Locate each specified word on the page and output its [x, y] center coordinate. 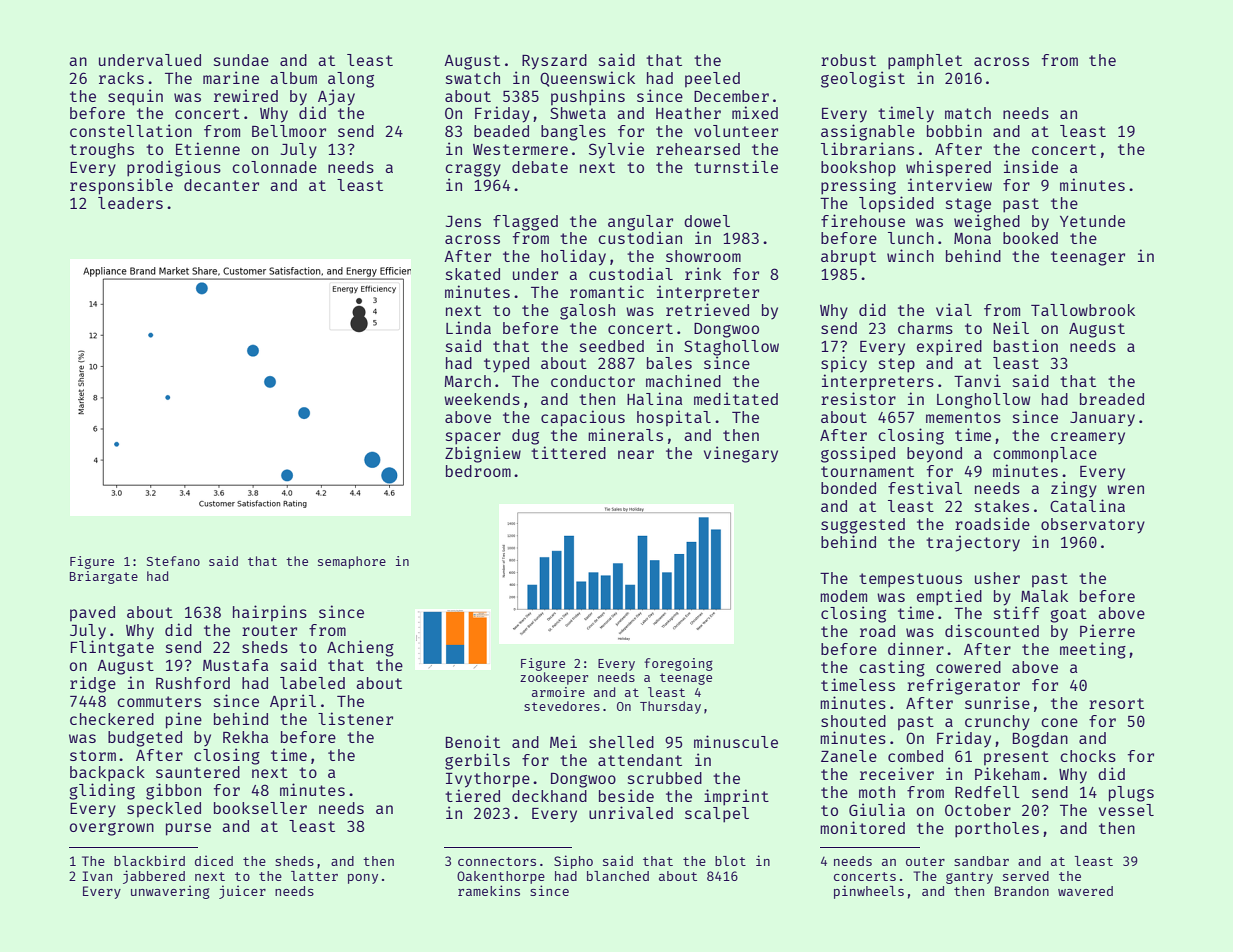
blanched [618, 876]
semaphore [352, 562]
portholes [997, 830]
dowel [707, 221]
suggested [863, 526]
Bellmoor [289, 131]
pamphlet [925, 62]
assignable [868, 132]
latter [314, 876]
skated [473, 274]
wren [1125, 489]
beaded [501, 131]
